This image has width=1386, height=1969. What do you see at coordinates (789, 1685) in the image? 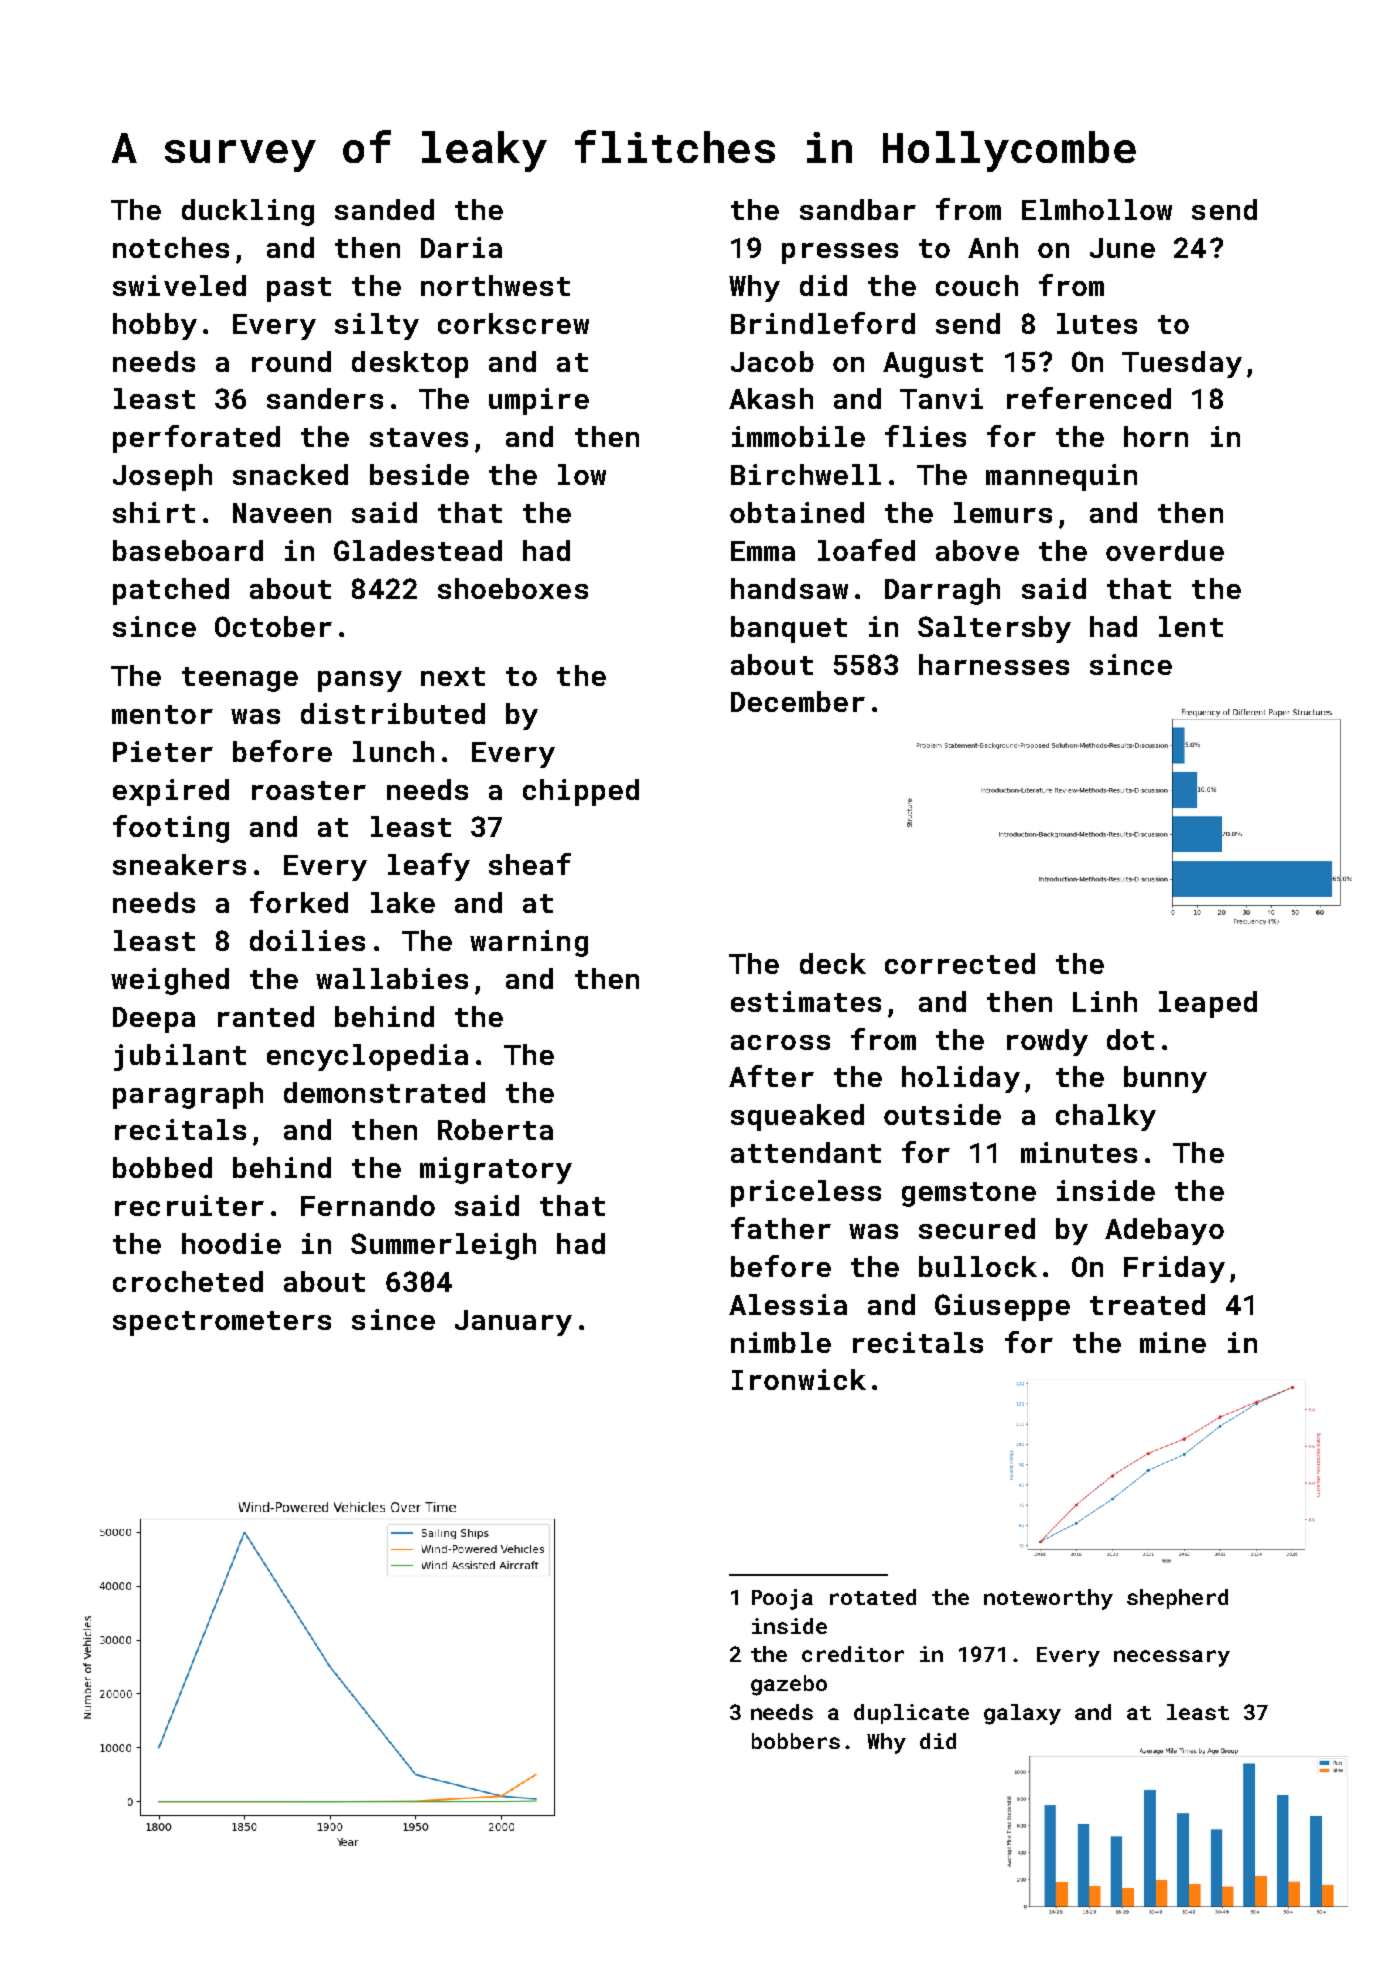
I see `gazebo` at bounding box center [789, 1685].
